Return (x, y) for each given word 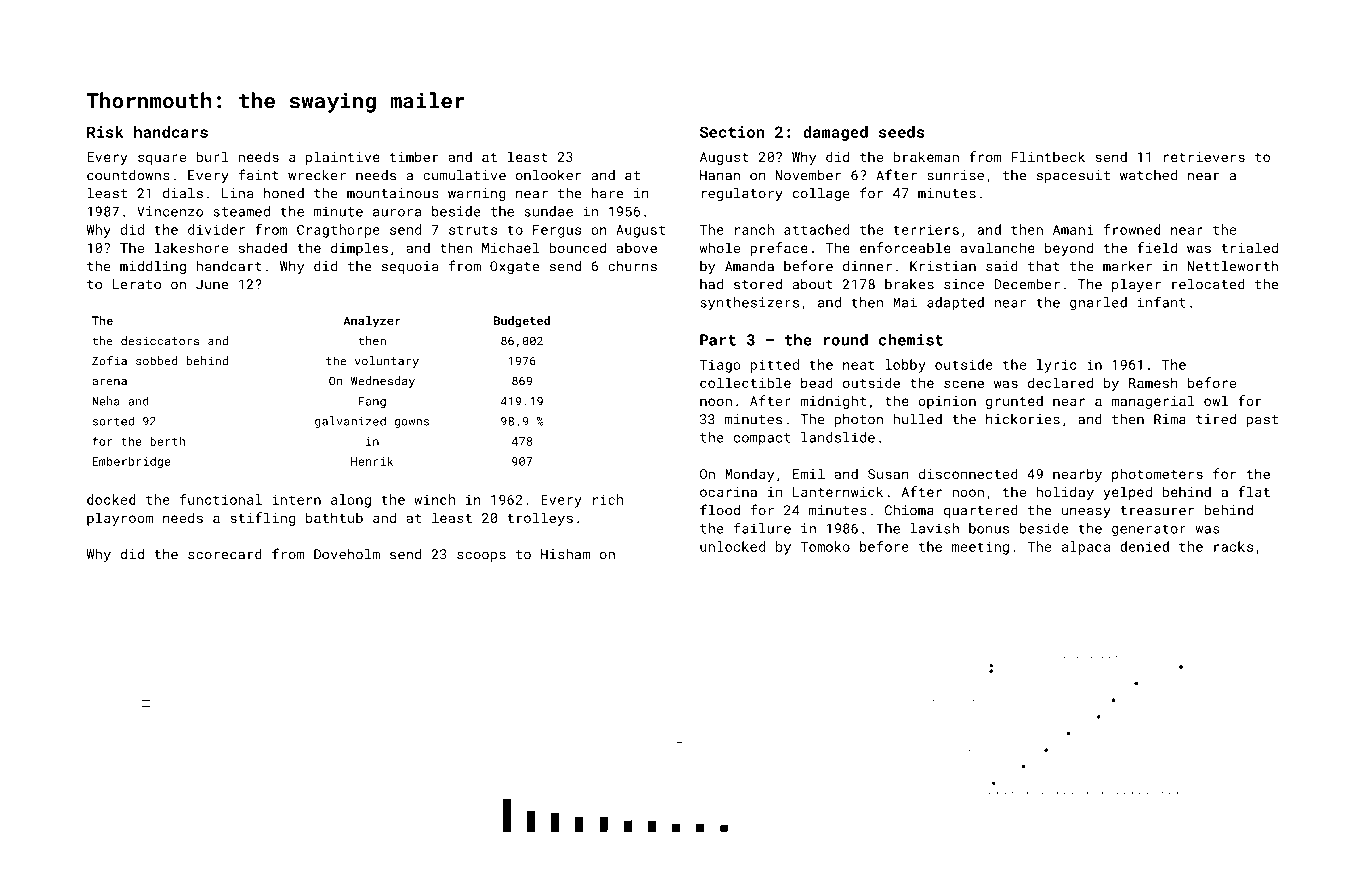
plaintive (343, 158)
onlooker (548, 175)
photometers (1157, 475)
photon (859, 420)
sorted (113, 421)
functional (221, 499)
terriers (926, 230)
